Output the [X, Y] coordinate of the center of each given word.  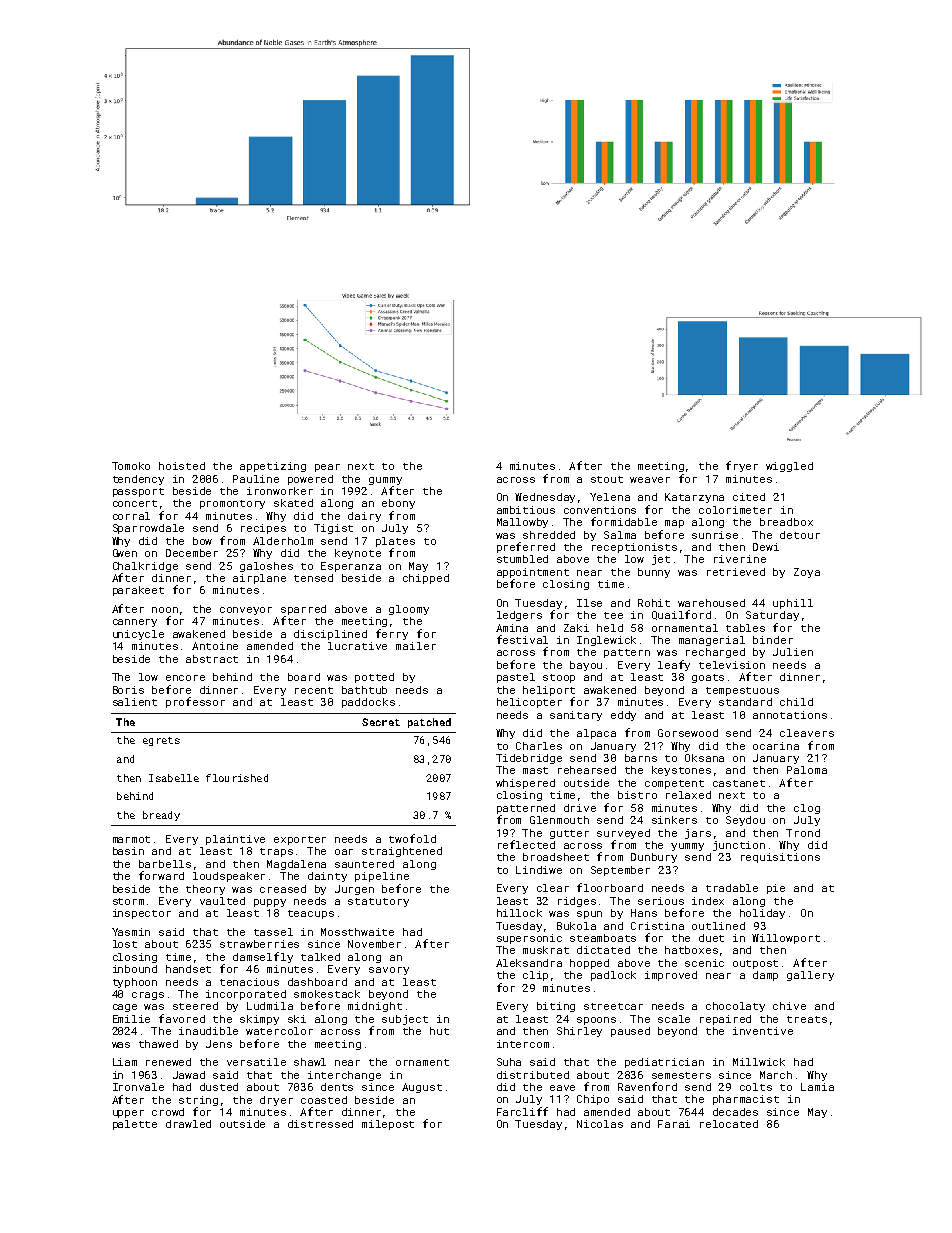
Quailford [681, 615]
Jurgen [354, 890]
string [198, 1101]
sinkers [674, 820]
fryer [742, 466]
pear [327, 468]
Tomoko [131, 466]
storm [128, 901]
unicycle [138, 635]
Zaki [576, 628]
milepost [388, 1125]
